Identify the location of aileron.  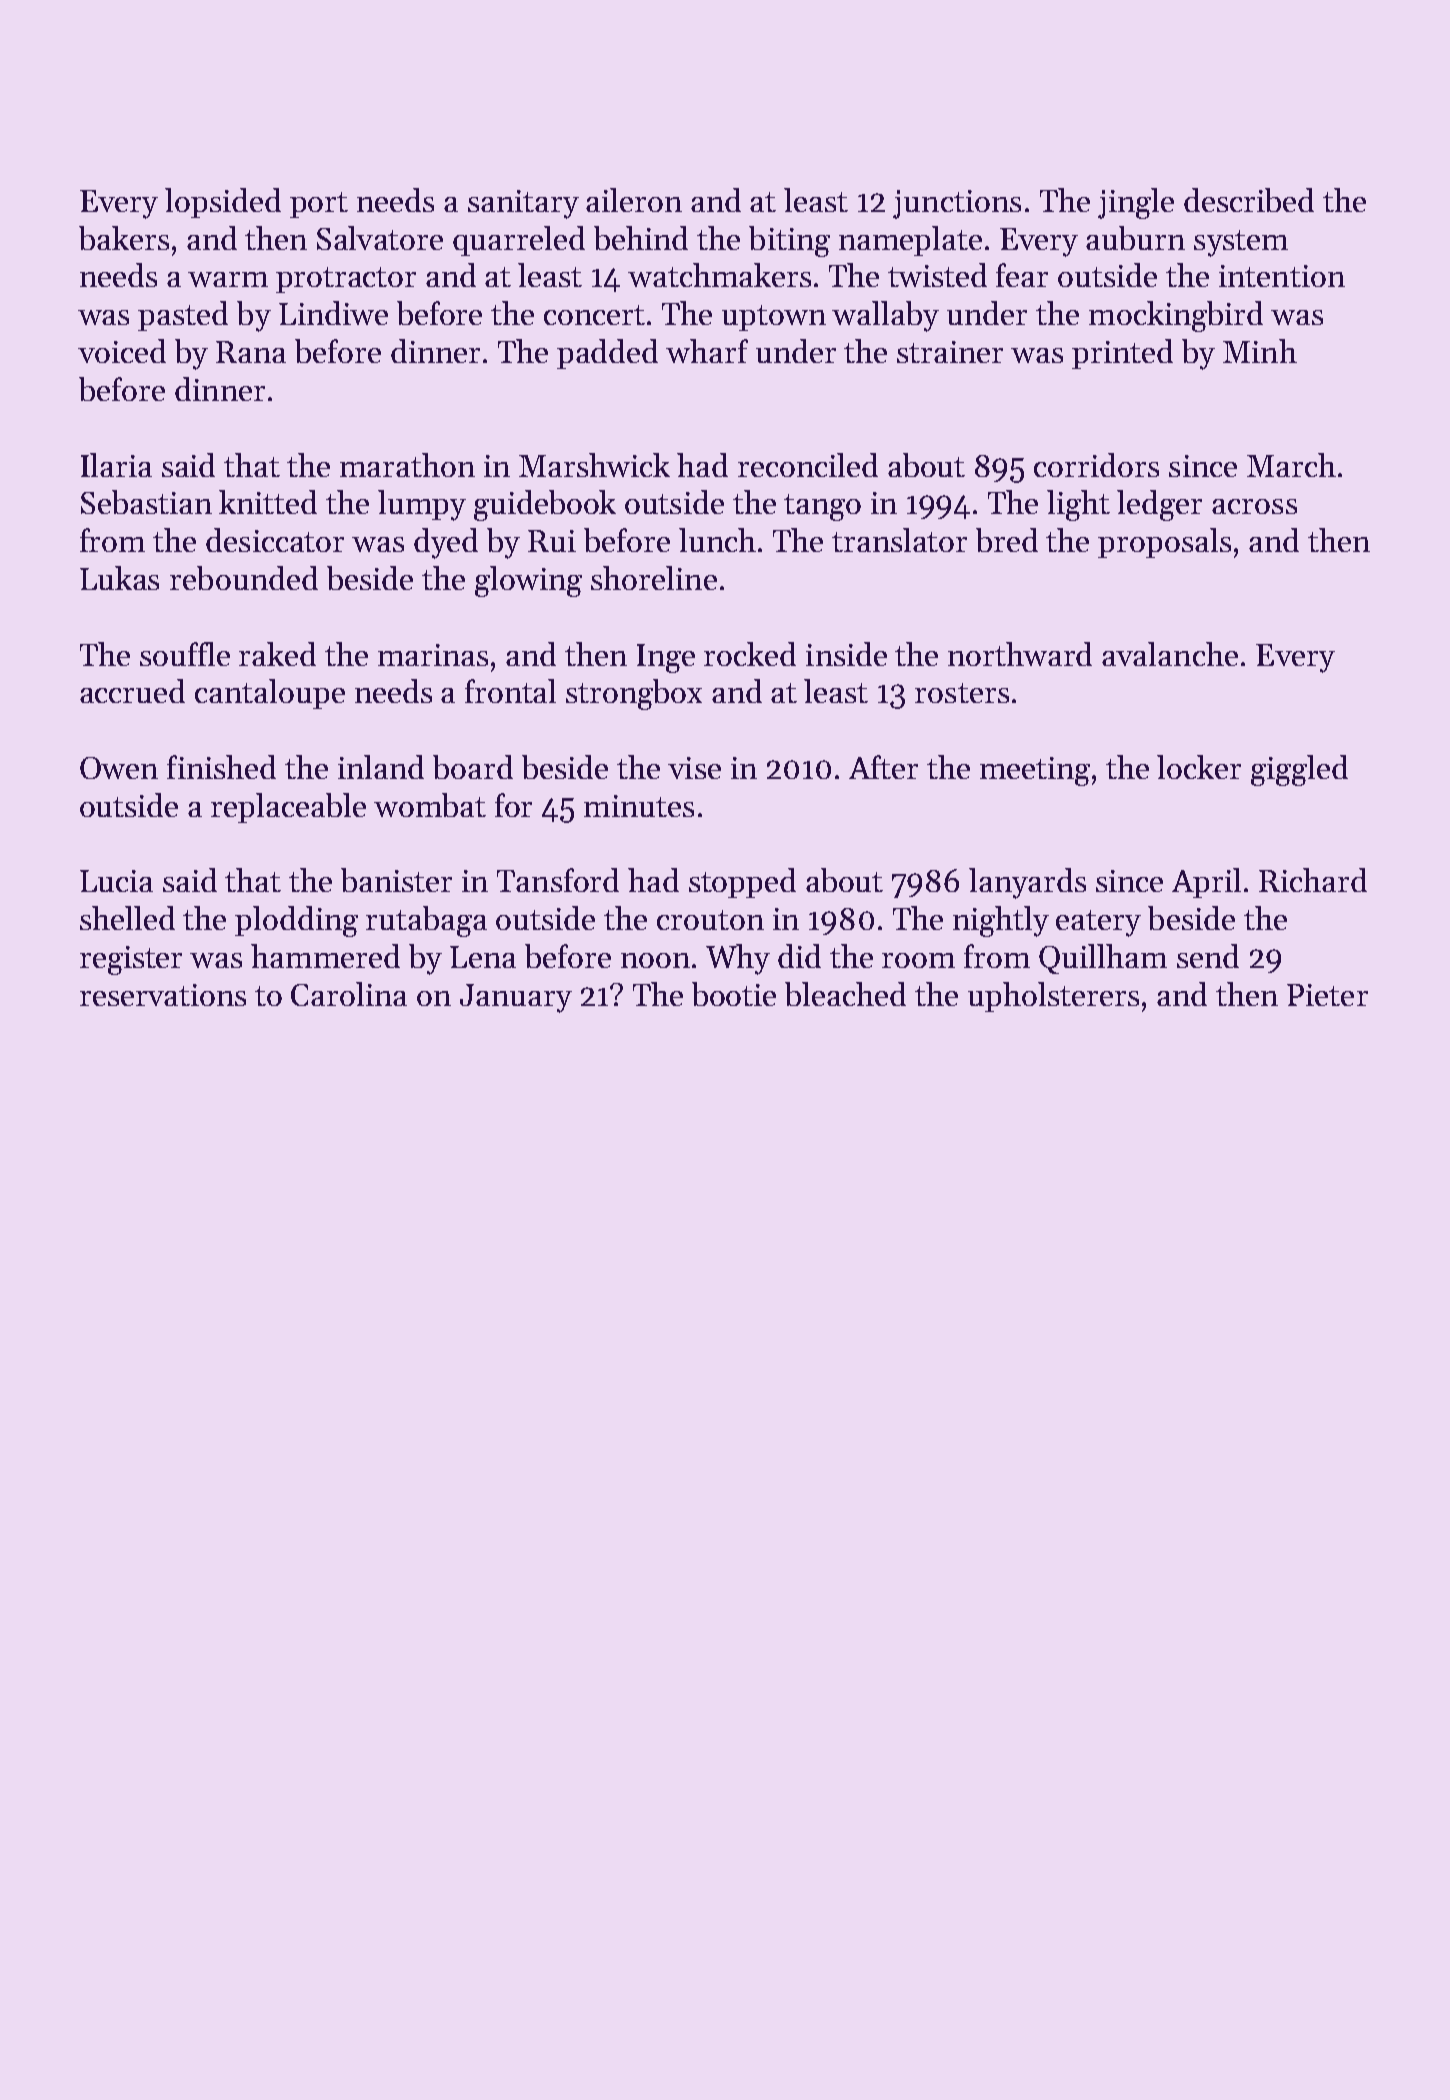
(634, 200).
